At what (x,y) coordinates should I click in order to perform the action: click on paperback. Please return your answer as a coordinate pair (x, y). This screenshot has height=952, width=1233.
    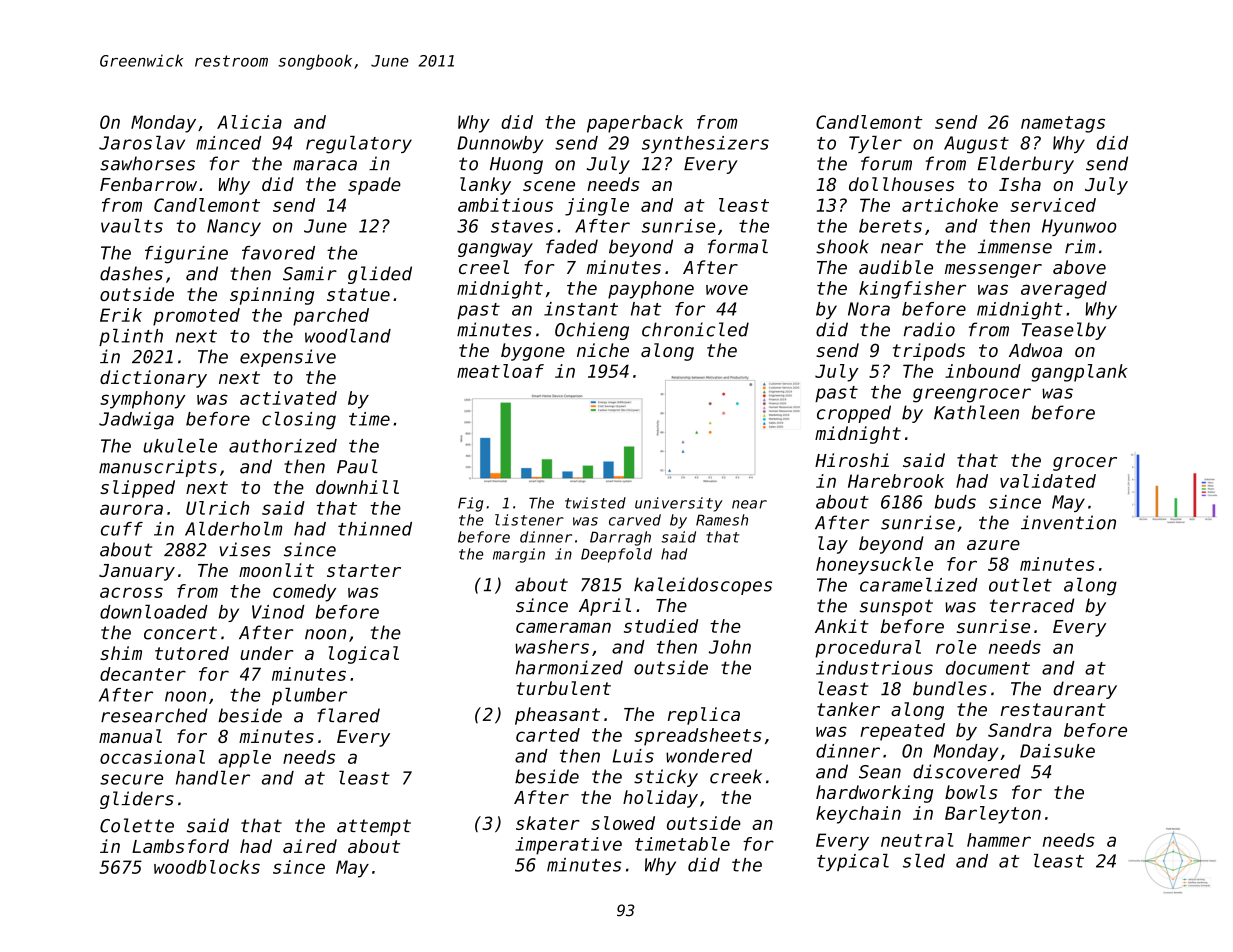
    Looking at the image, I should click on (635, 124).
